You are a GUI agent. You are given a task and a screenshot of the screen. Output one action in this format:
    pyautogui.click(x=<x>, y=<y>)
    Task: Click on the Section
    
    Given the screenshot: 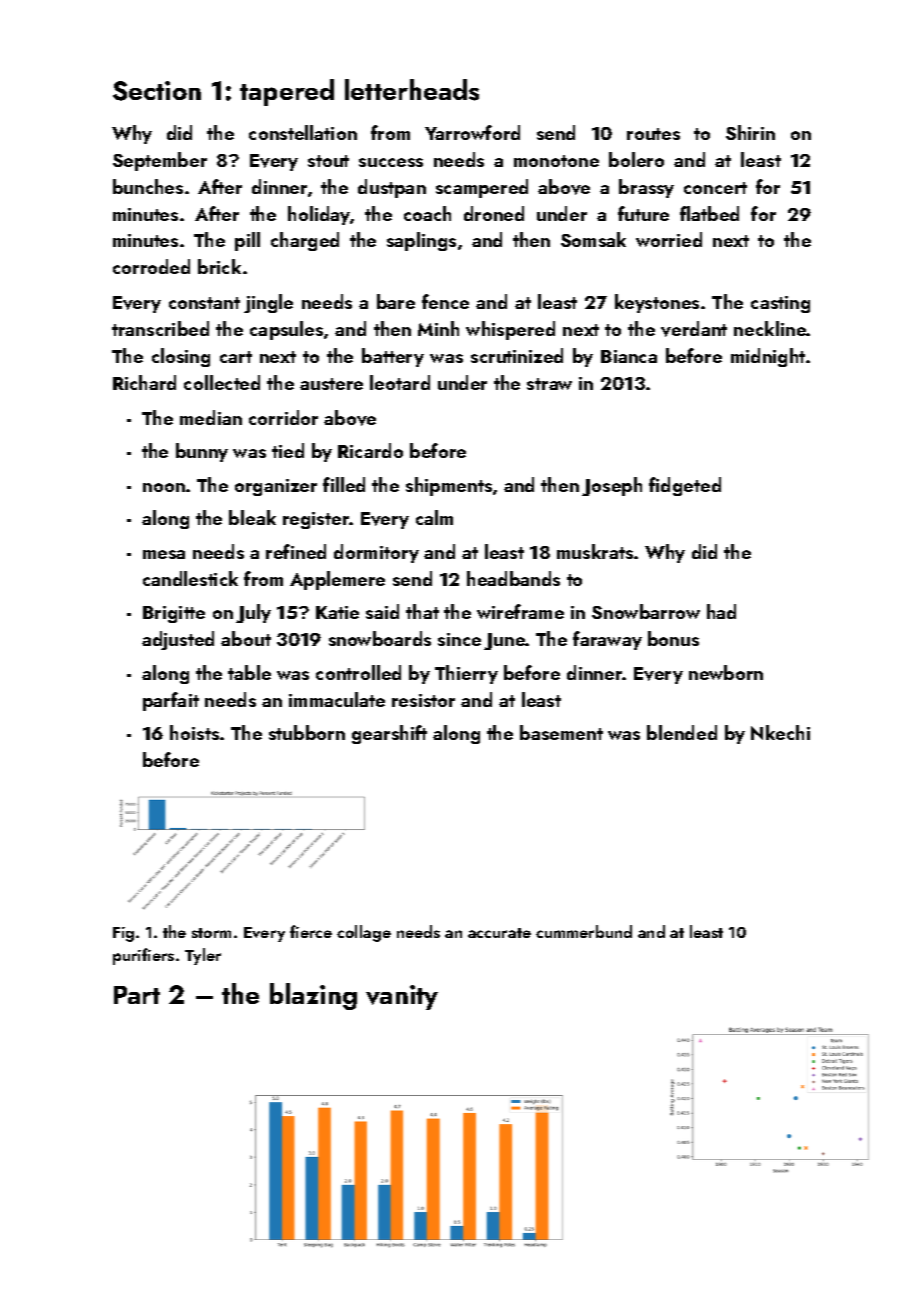 What is the action you would take?
    pyautogui.click(x=157, y=91)
